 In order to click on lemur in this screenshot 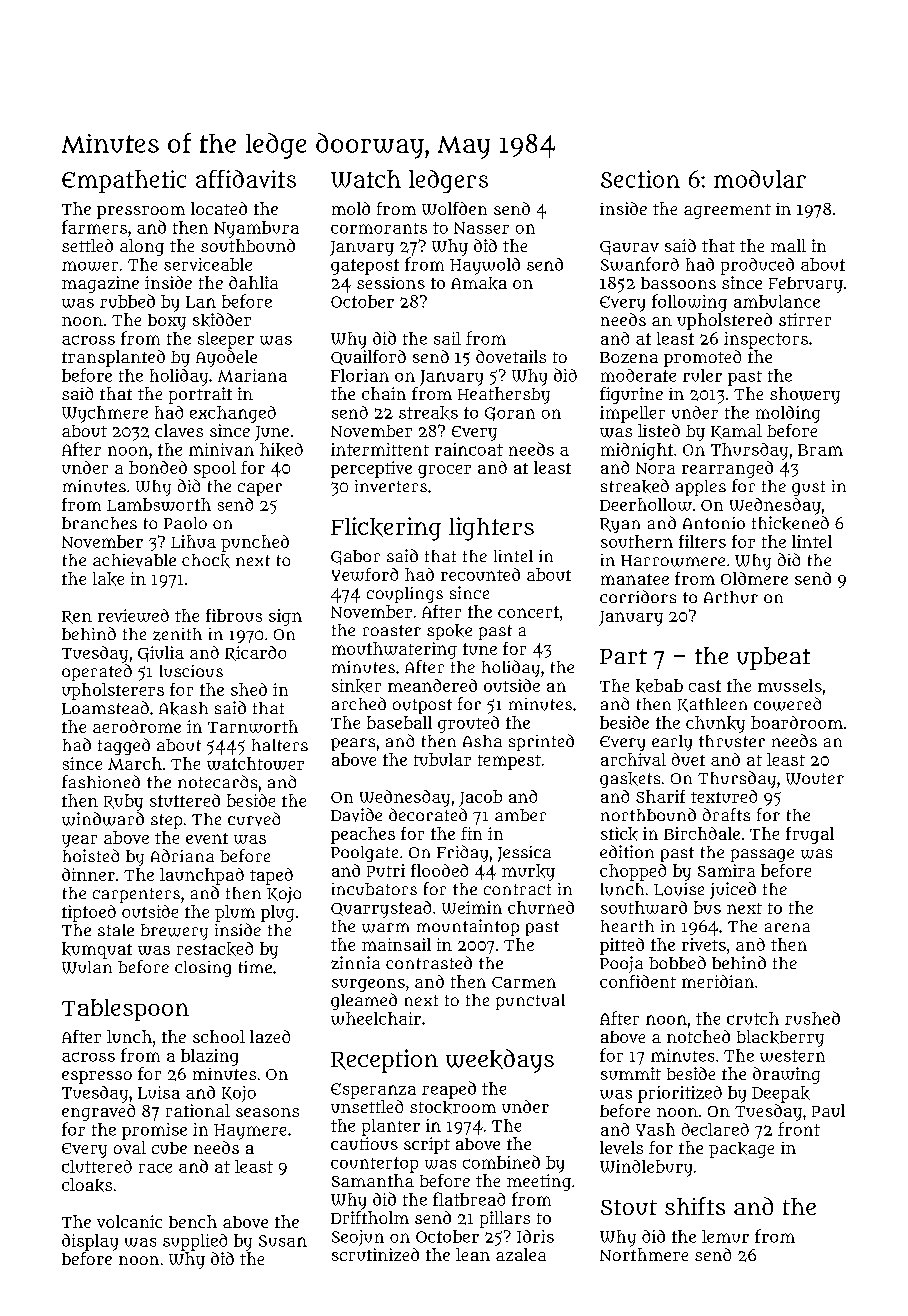, I will do `click(725, 1236)`.
